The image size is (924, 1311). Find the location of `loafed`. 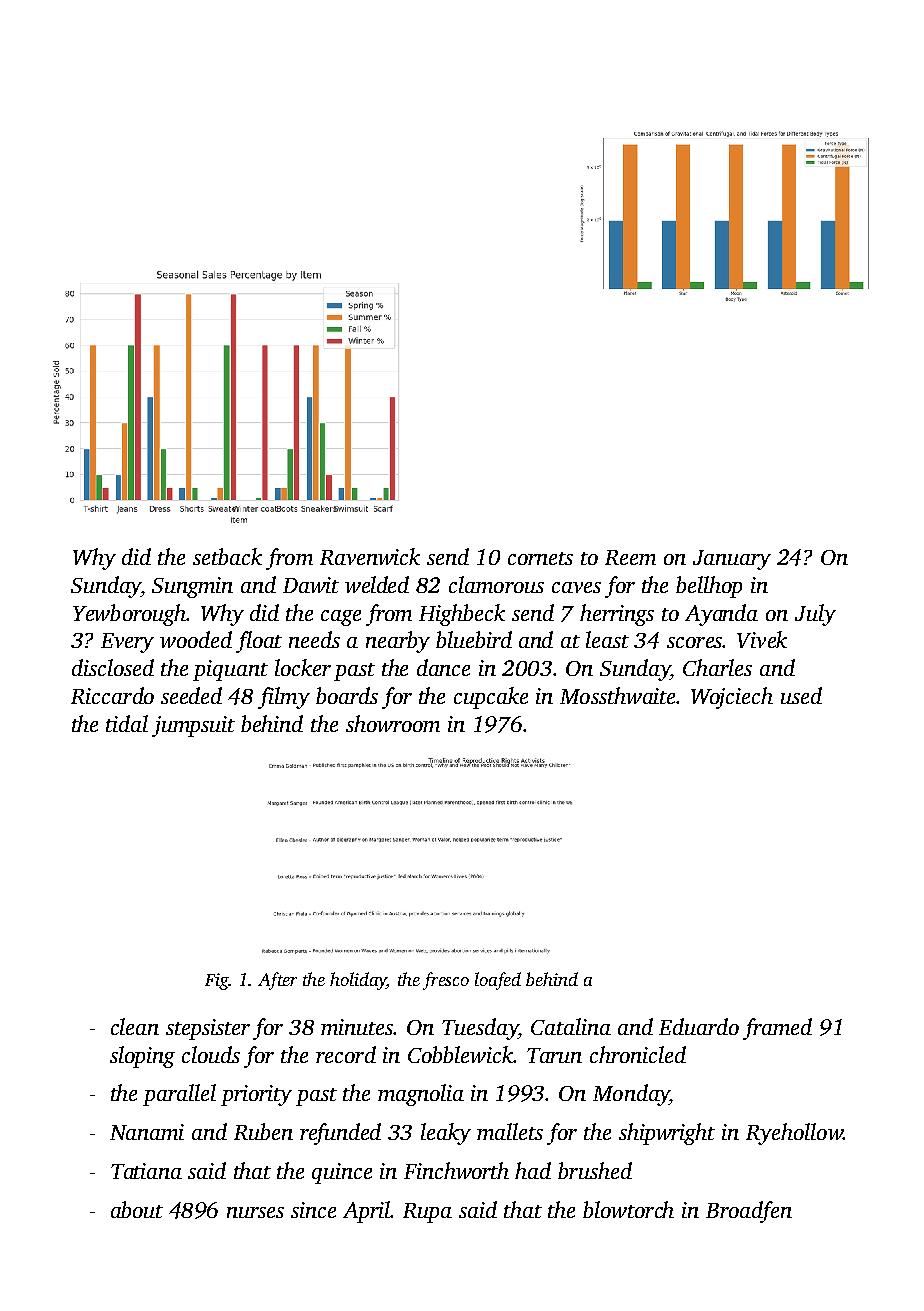

loafed is located at coordinates (498, 981).
